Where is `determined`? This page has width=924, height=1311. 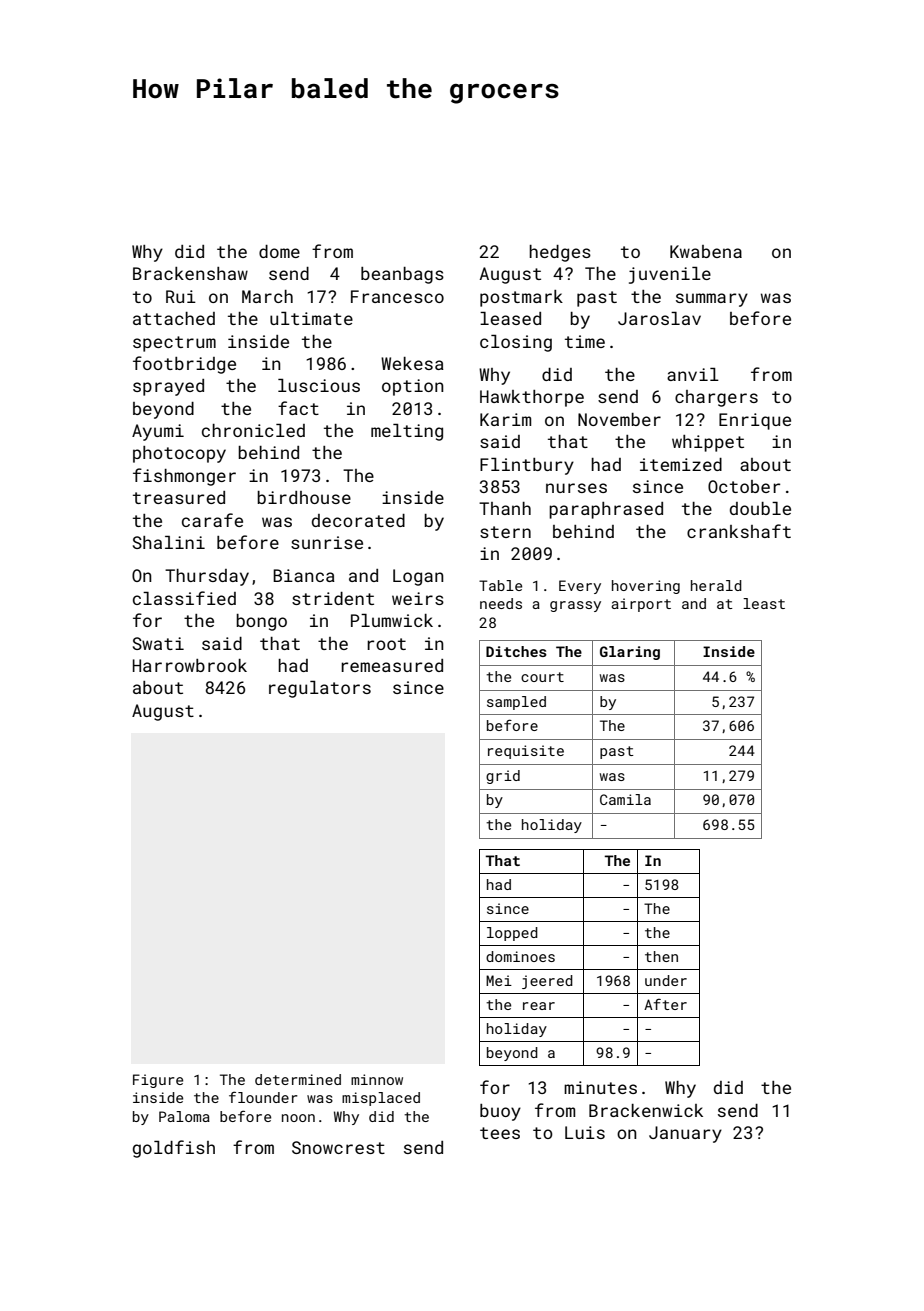 determined is located at coordinates (298, 1079).
